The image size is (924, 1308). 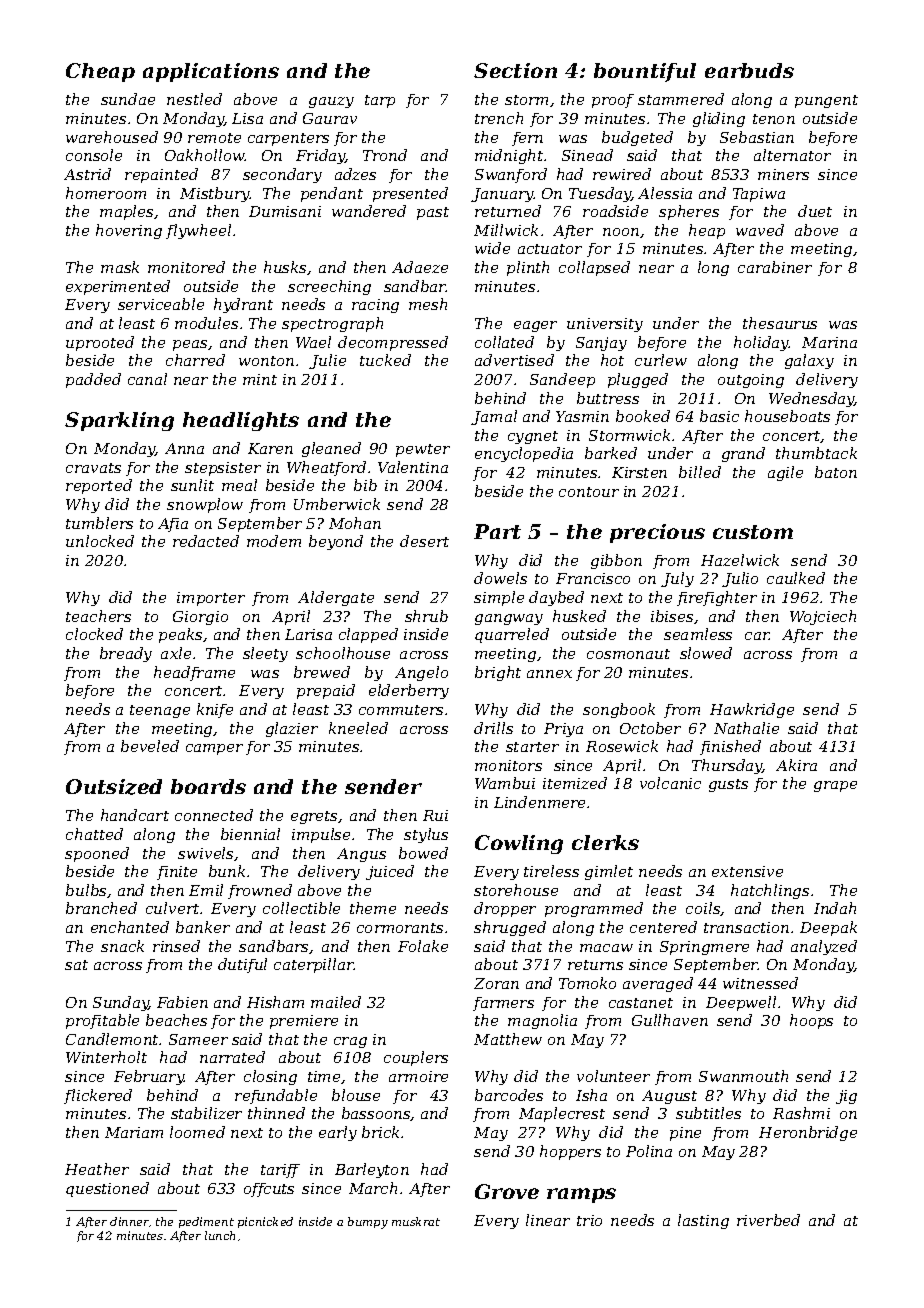 I want to click on questioned, so click(x=107, y=1189).
